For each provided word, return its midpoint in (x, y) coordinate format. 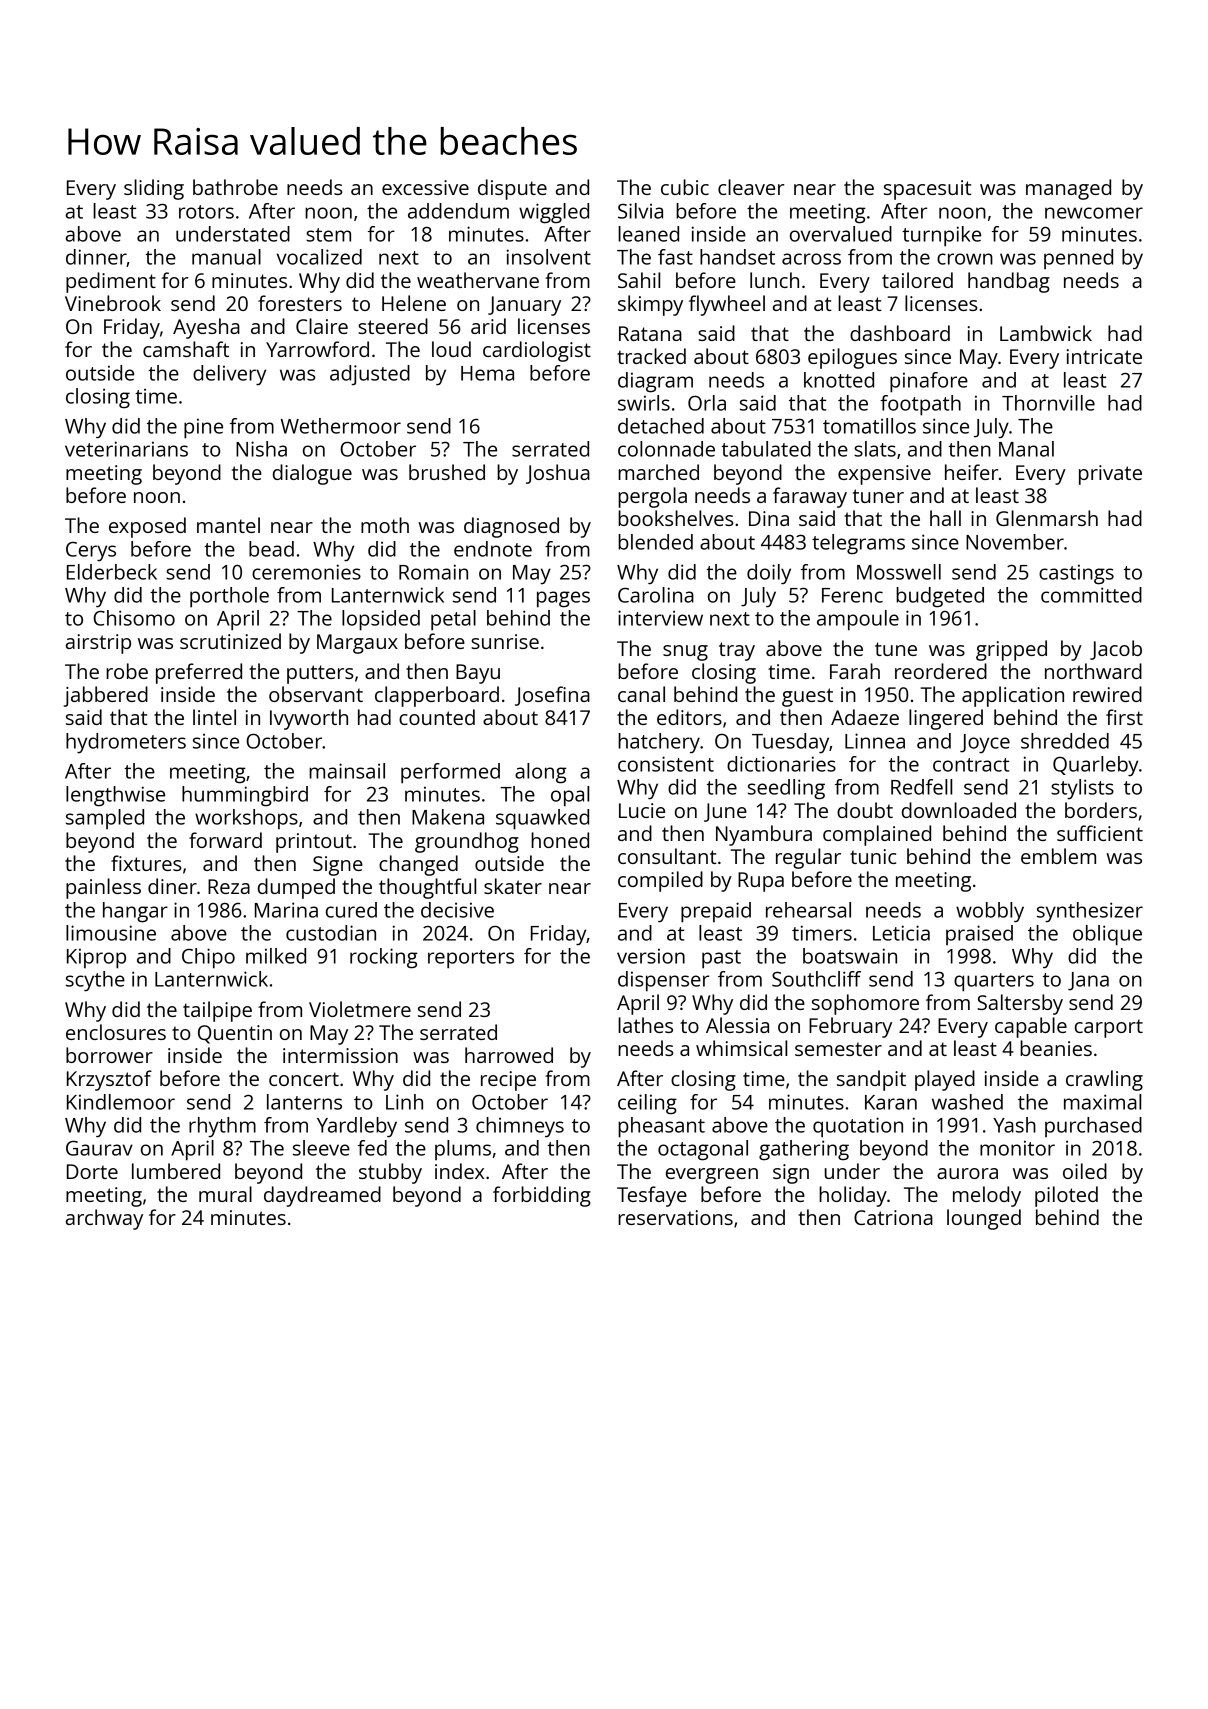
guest (807, 697)
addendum (458, 211)
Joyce (985, 744)
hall (945, 518)
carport (1109, 1028)
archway (104, 1219)
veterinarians (126, 449)
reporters (471, 959)
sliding (154, 189)
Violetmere (360, 1009)
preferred (199, 673)
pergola (652, 497)
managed (1068, 189)
